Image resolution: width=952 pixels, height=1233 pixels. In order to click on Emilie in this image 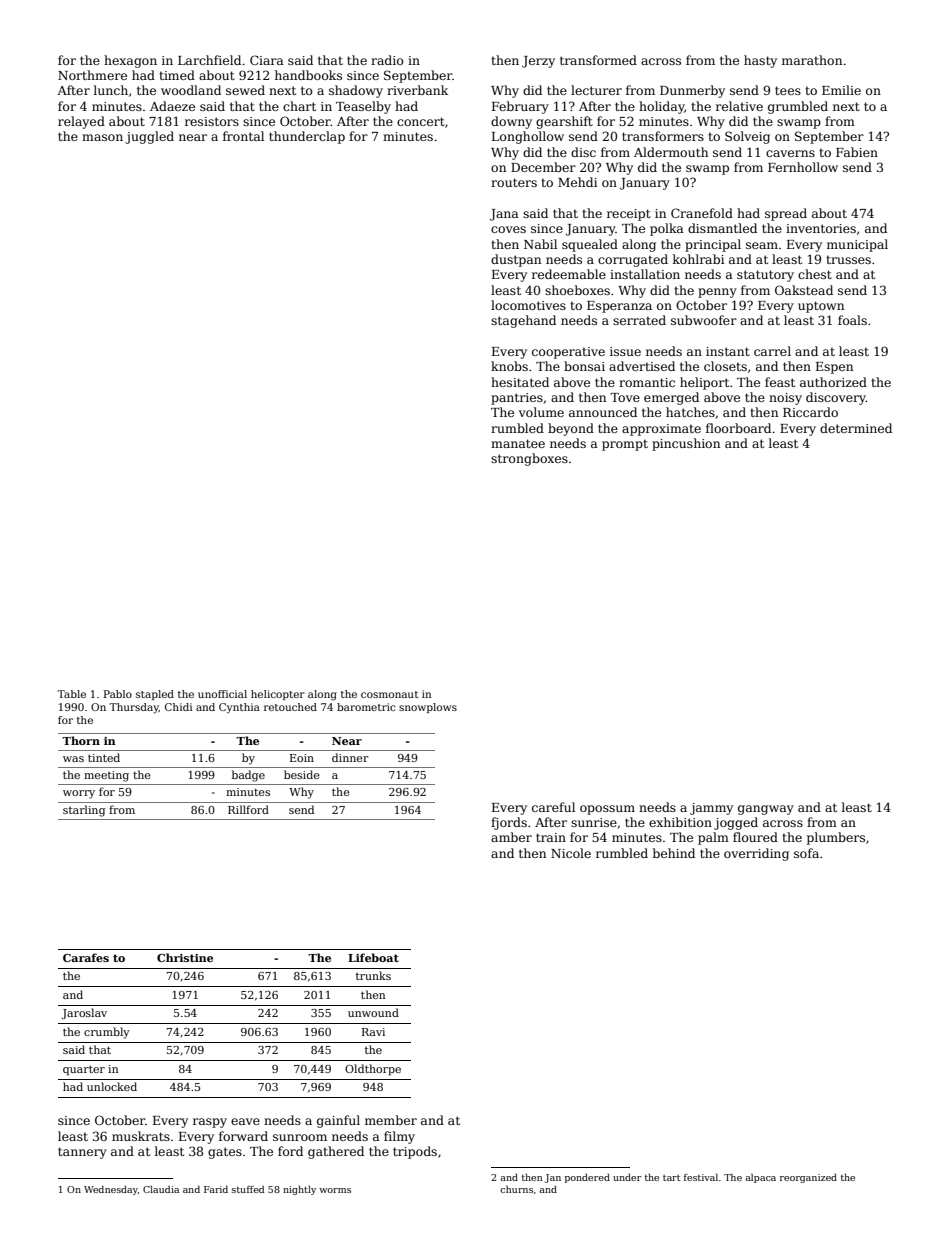, I will do `click(841, 90)`.
